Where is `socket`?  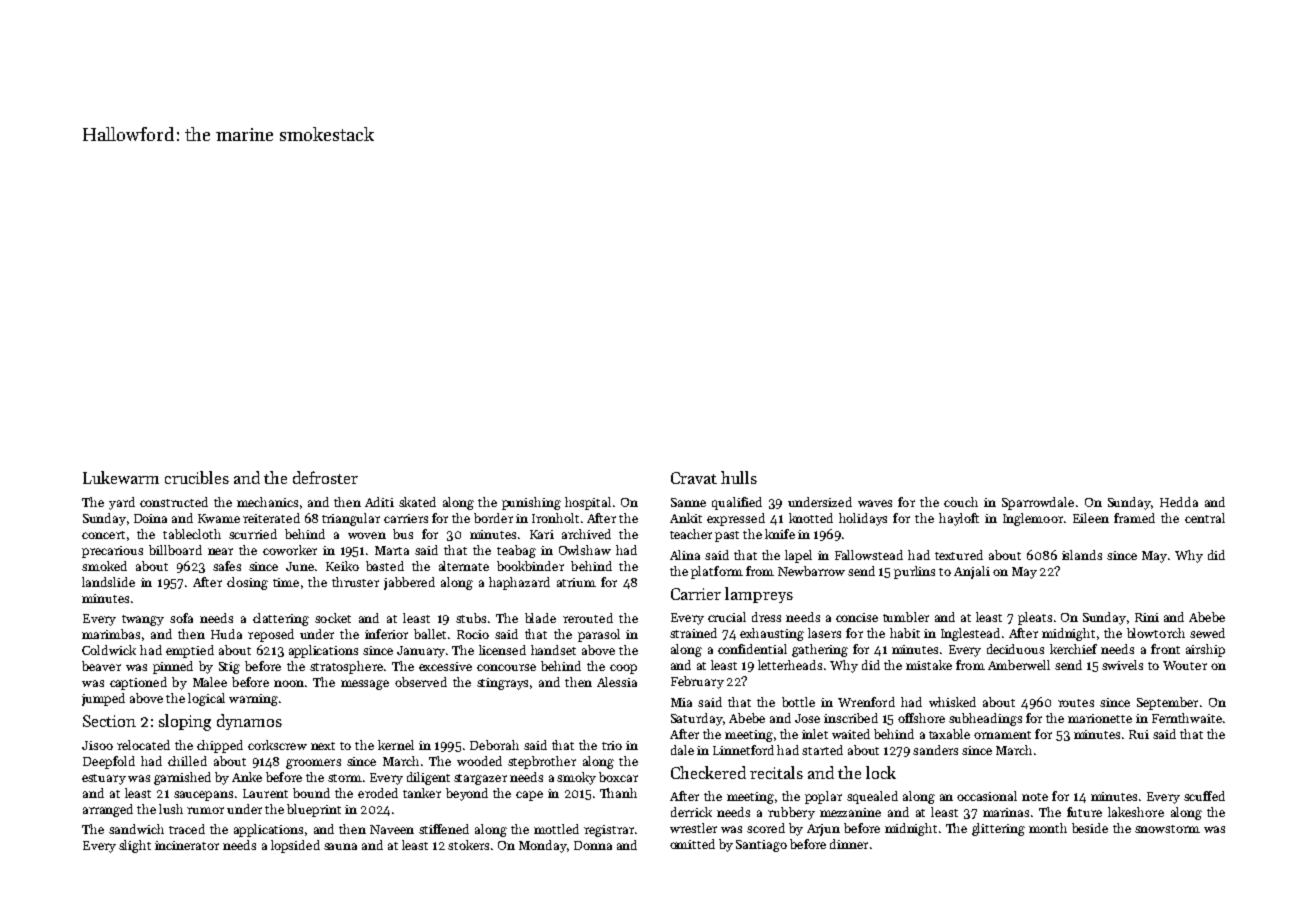 socket is located at coordinates (333, 618).
